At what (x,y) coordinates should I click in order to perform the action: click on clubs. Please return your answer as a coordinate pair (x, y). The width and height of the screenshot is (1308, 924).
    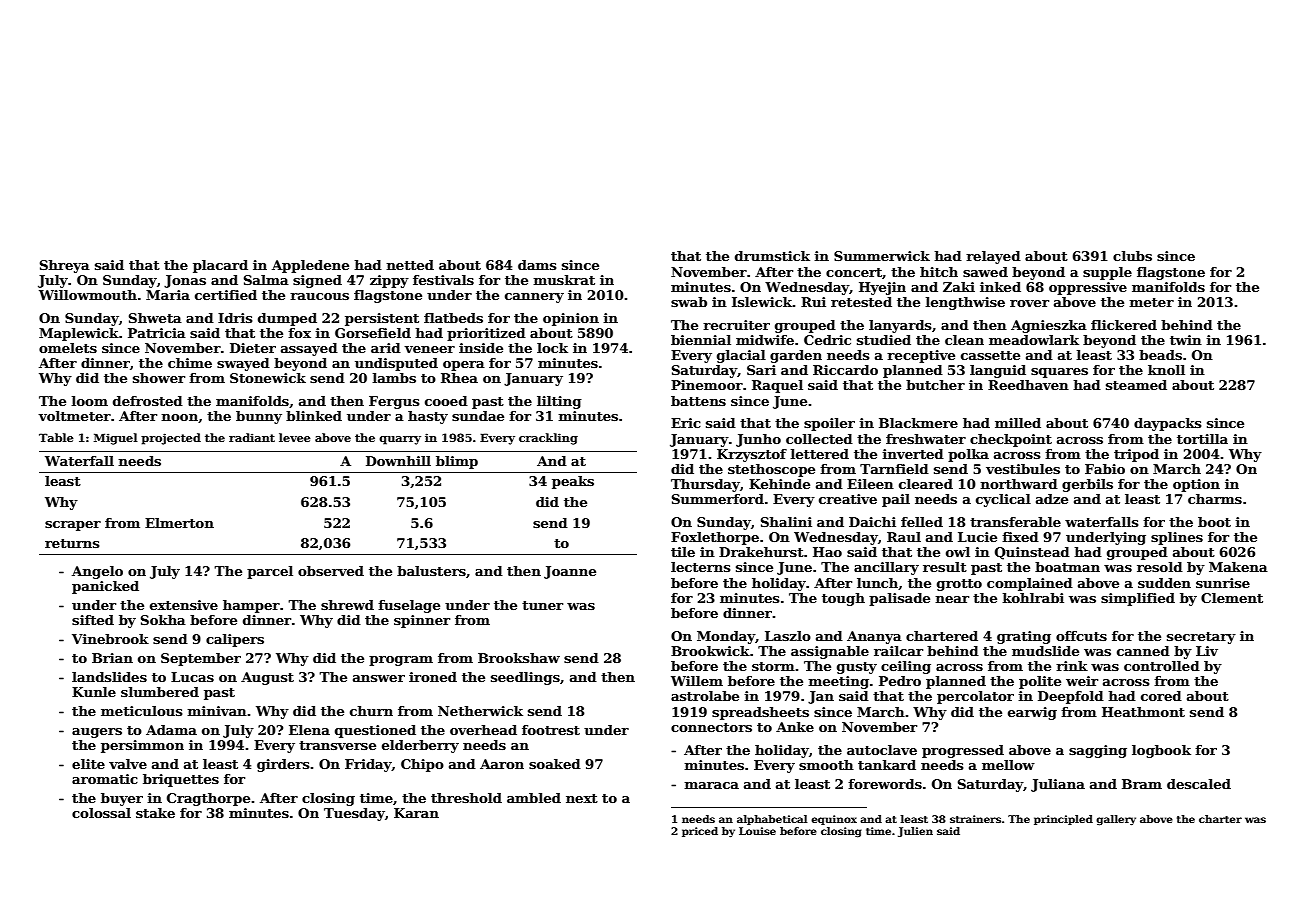
    Looking at the image, I should click on (1132, 256).
